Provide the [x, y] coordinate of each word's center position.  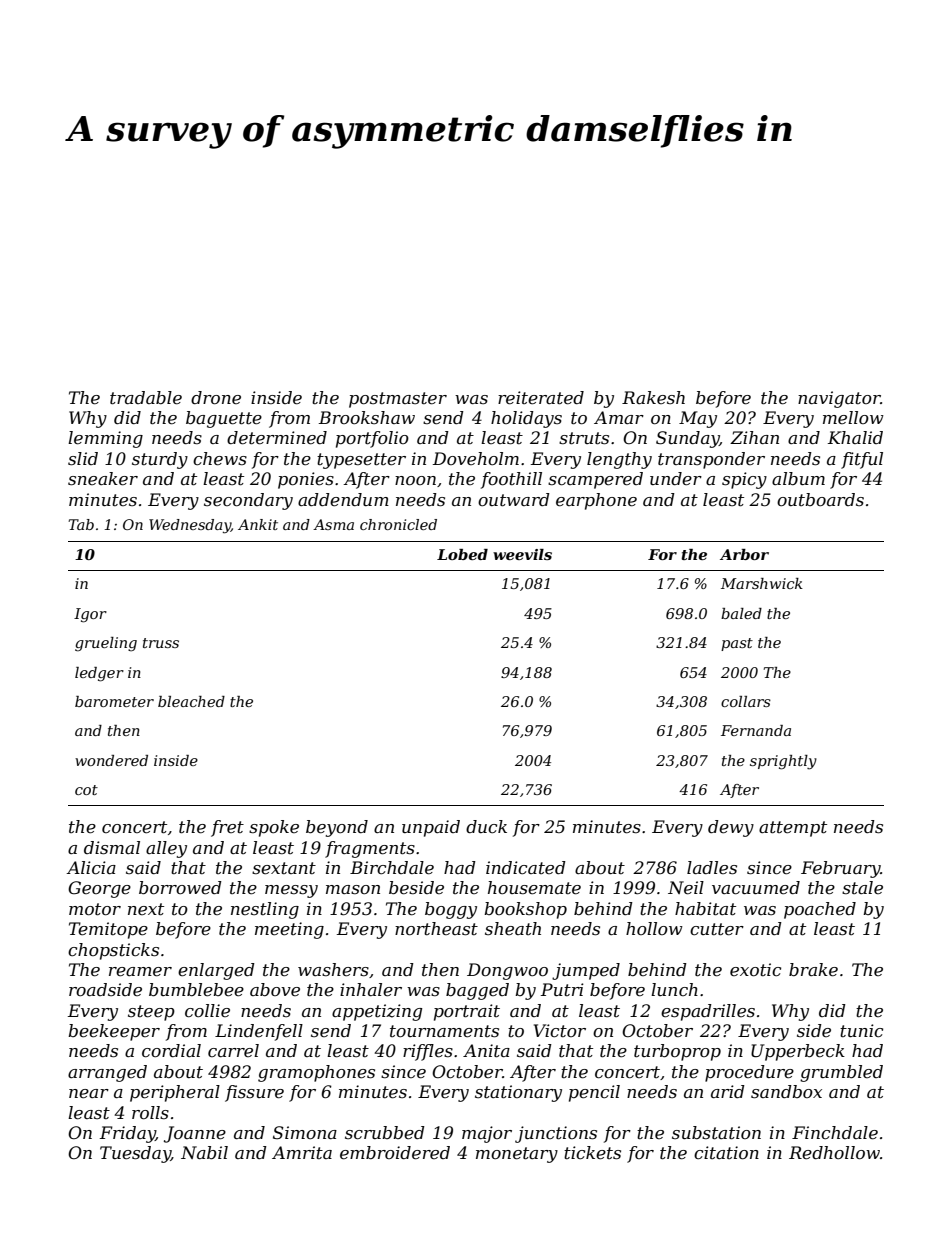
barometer [114, 701]
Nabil [204, 1152]
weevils [522, 554]
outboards [820, 499]
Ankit [258, 524]
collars [746, 701]
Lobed [462, 554]
